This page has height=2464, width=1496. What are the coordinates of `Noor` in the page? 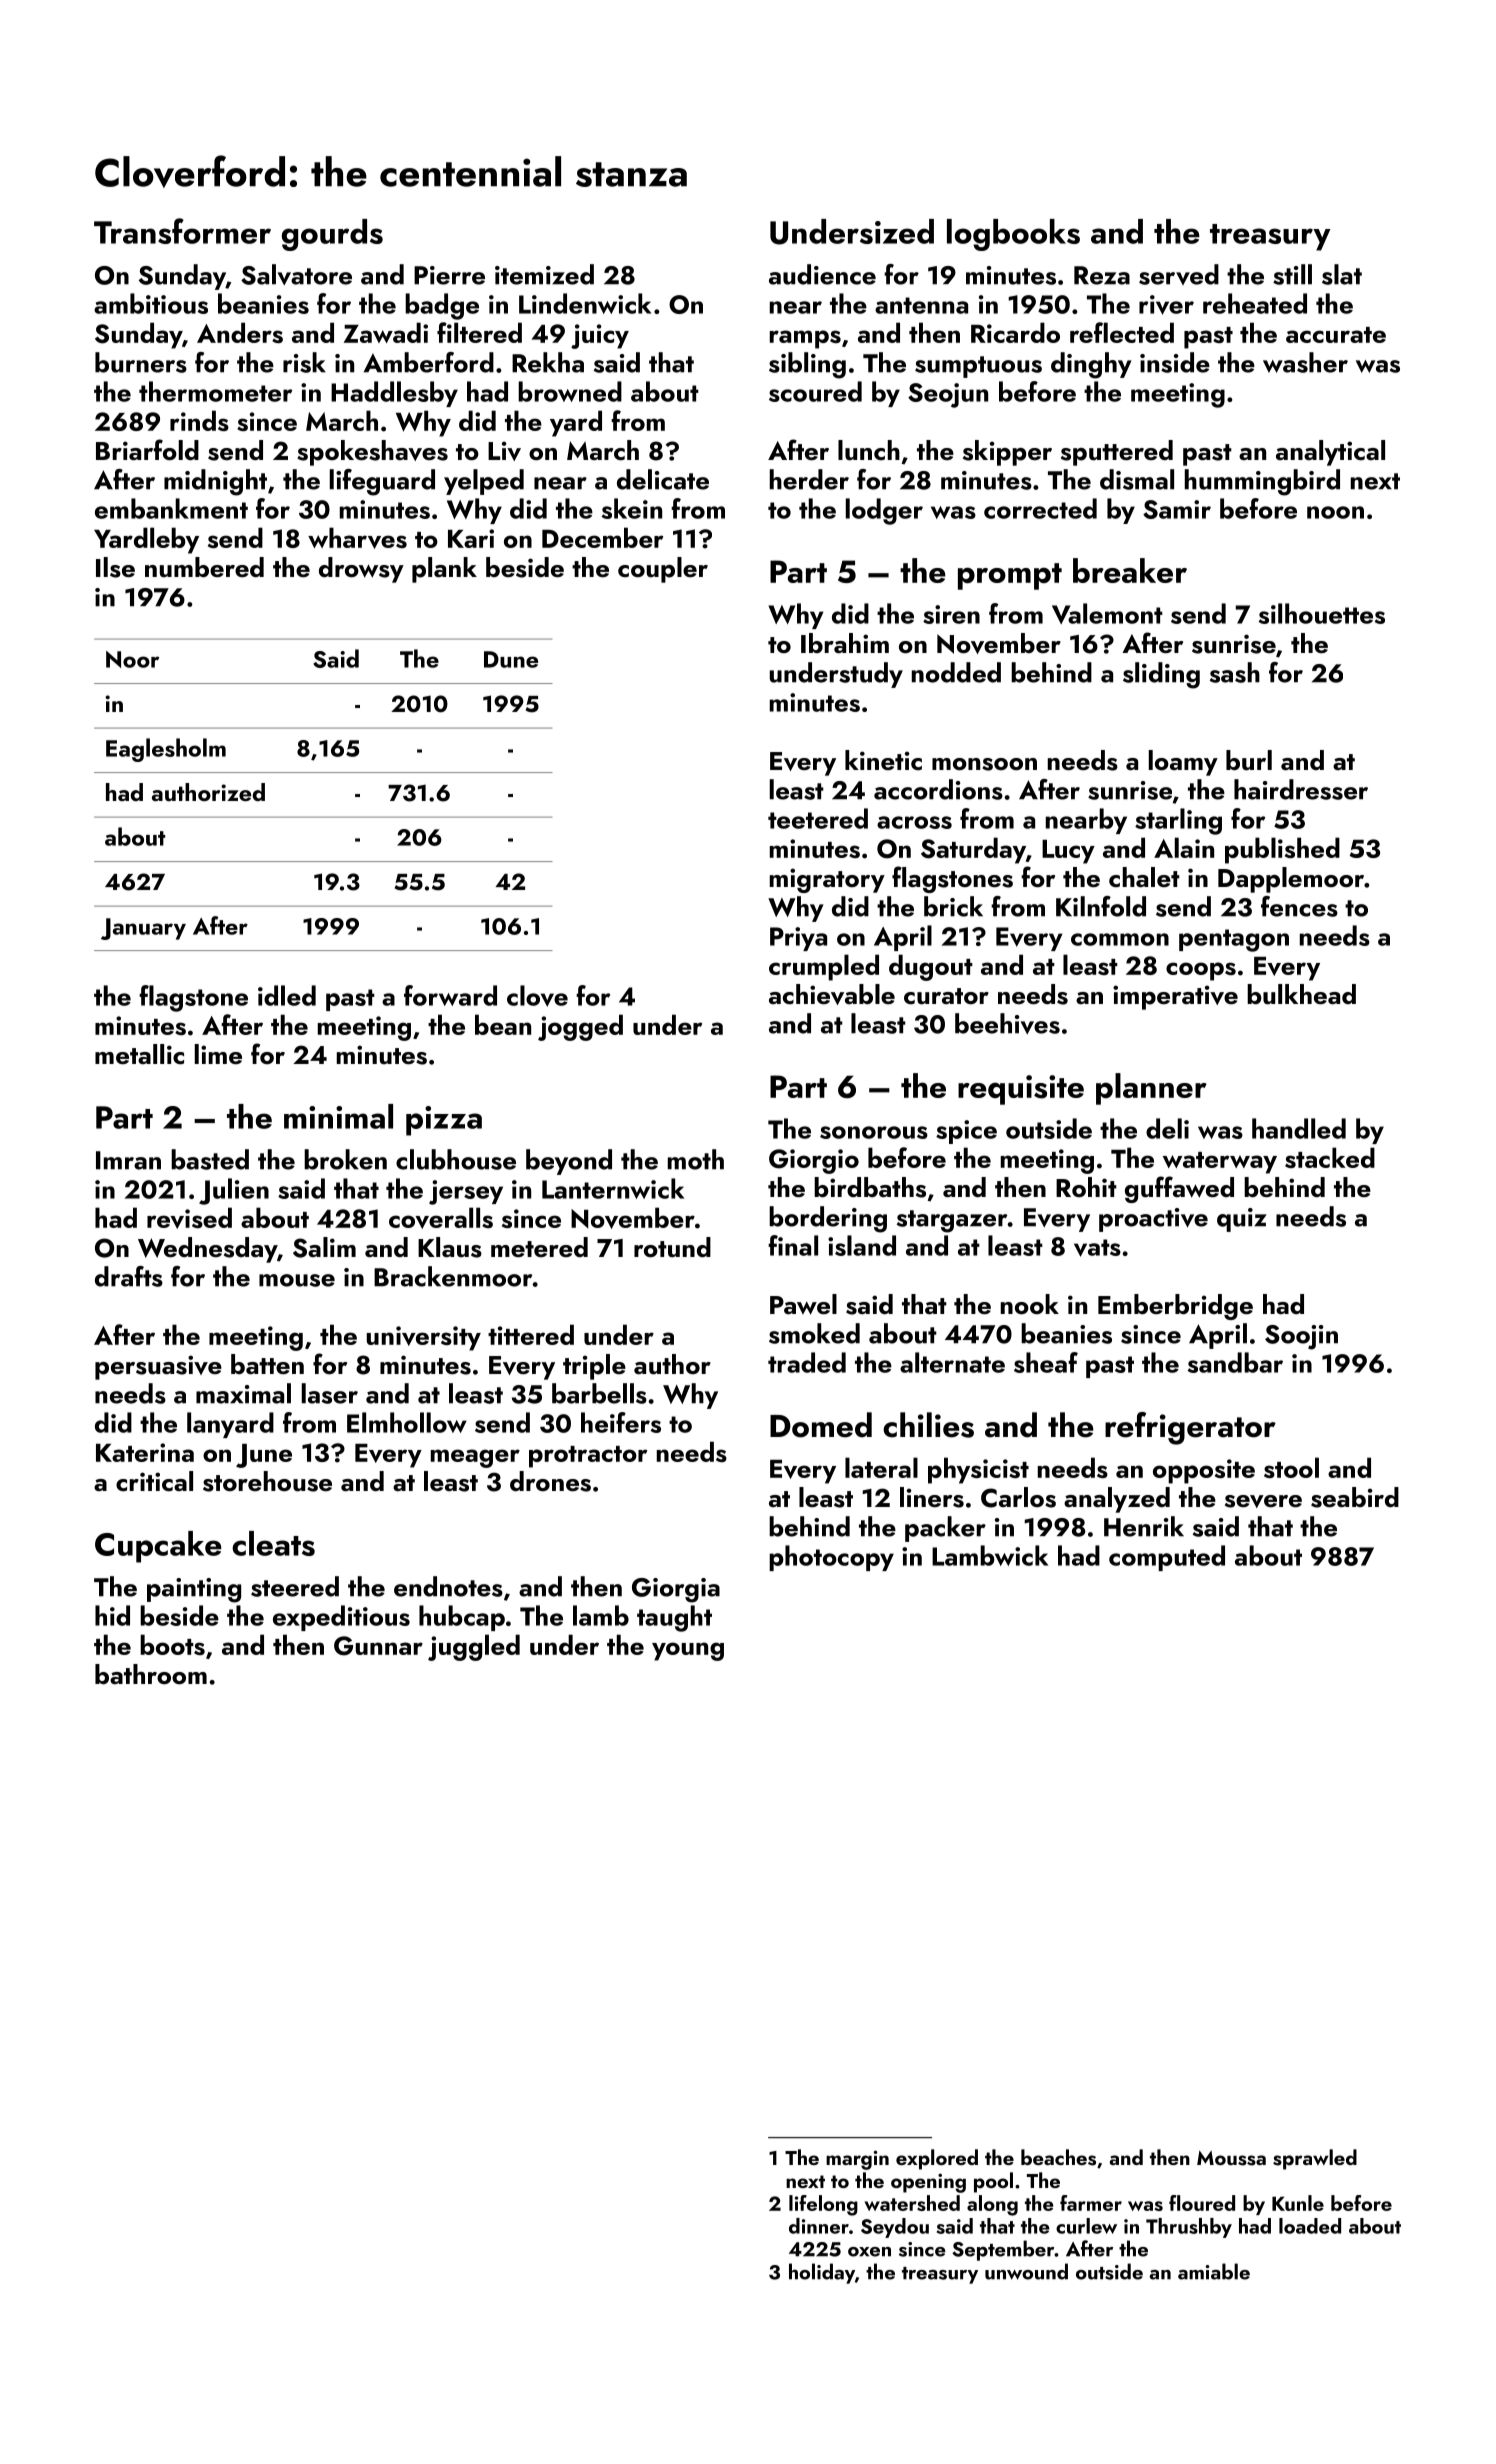 It's located at (132, 659).
